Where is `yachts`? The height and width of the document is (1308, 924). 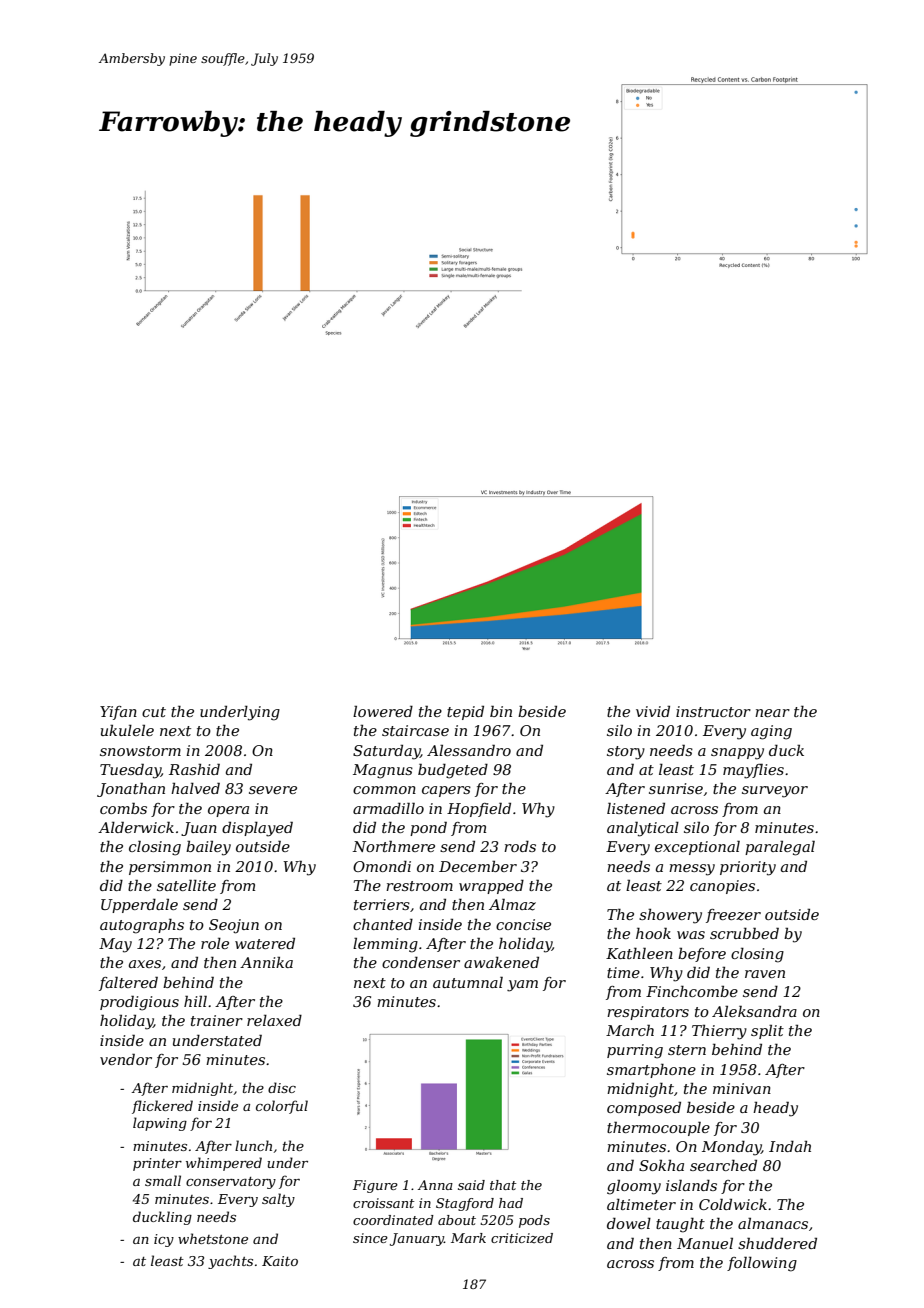
yachts is located at coordinates (230, 1262).
